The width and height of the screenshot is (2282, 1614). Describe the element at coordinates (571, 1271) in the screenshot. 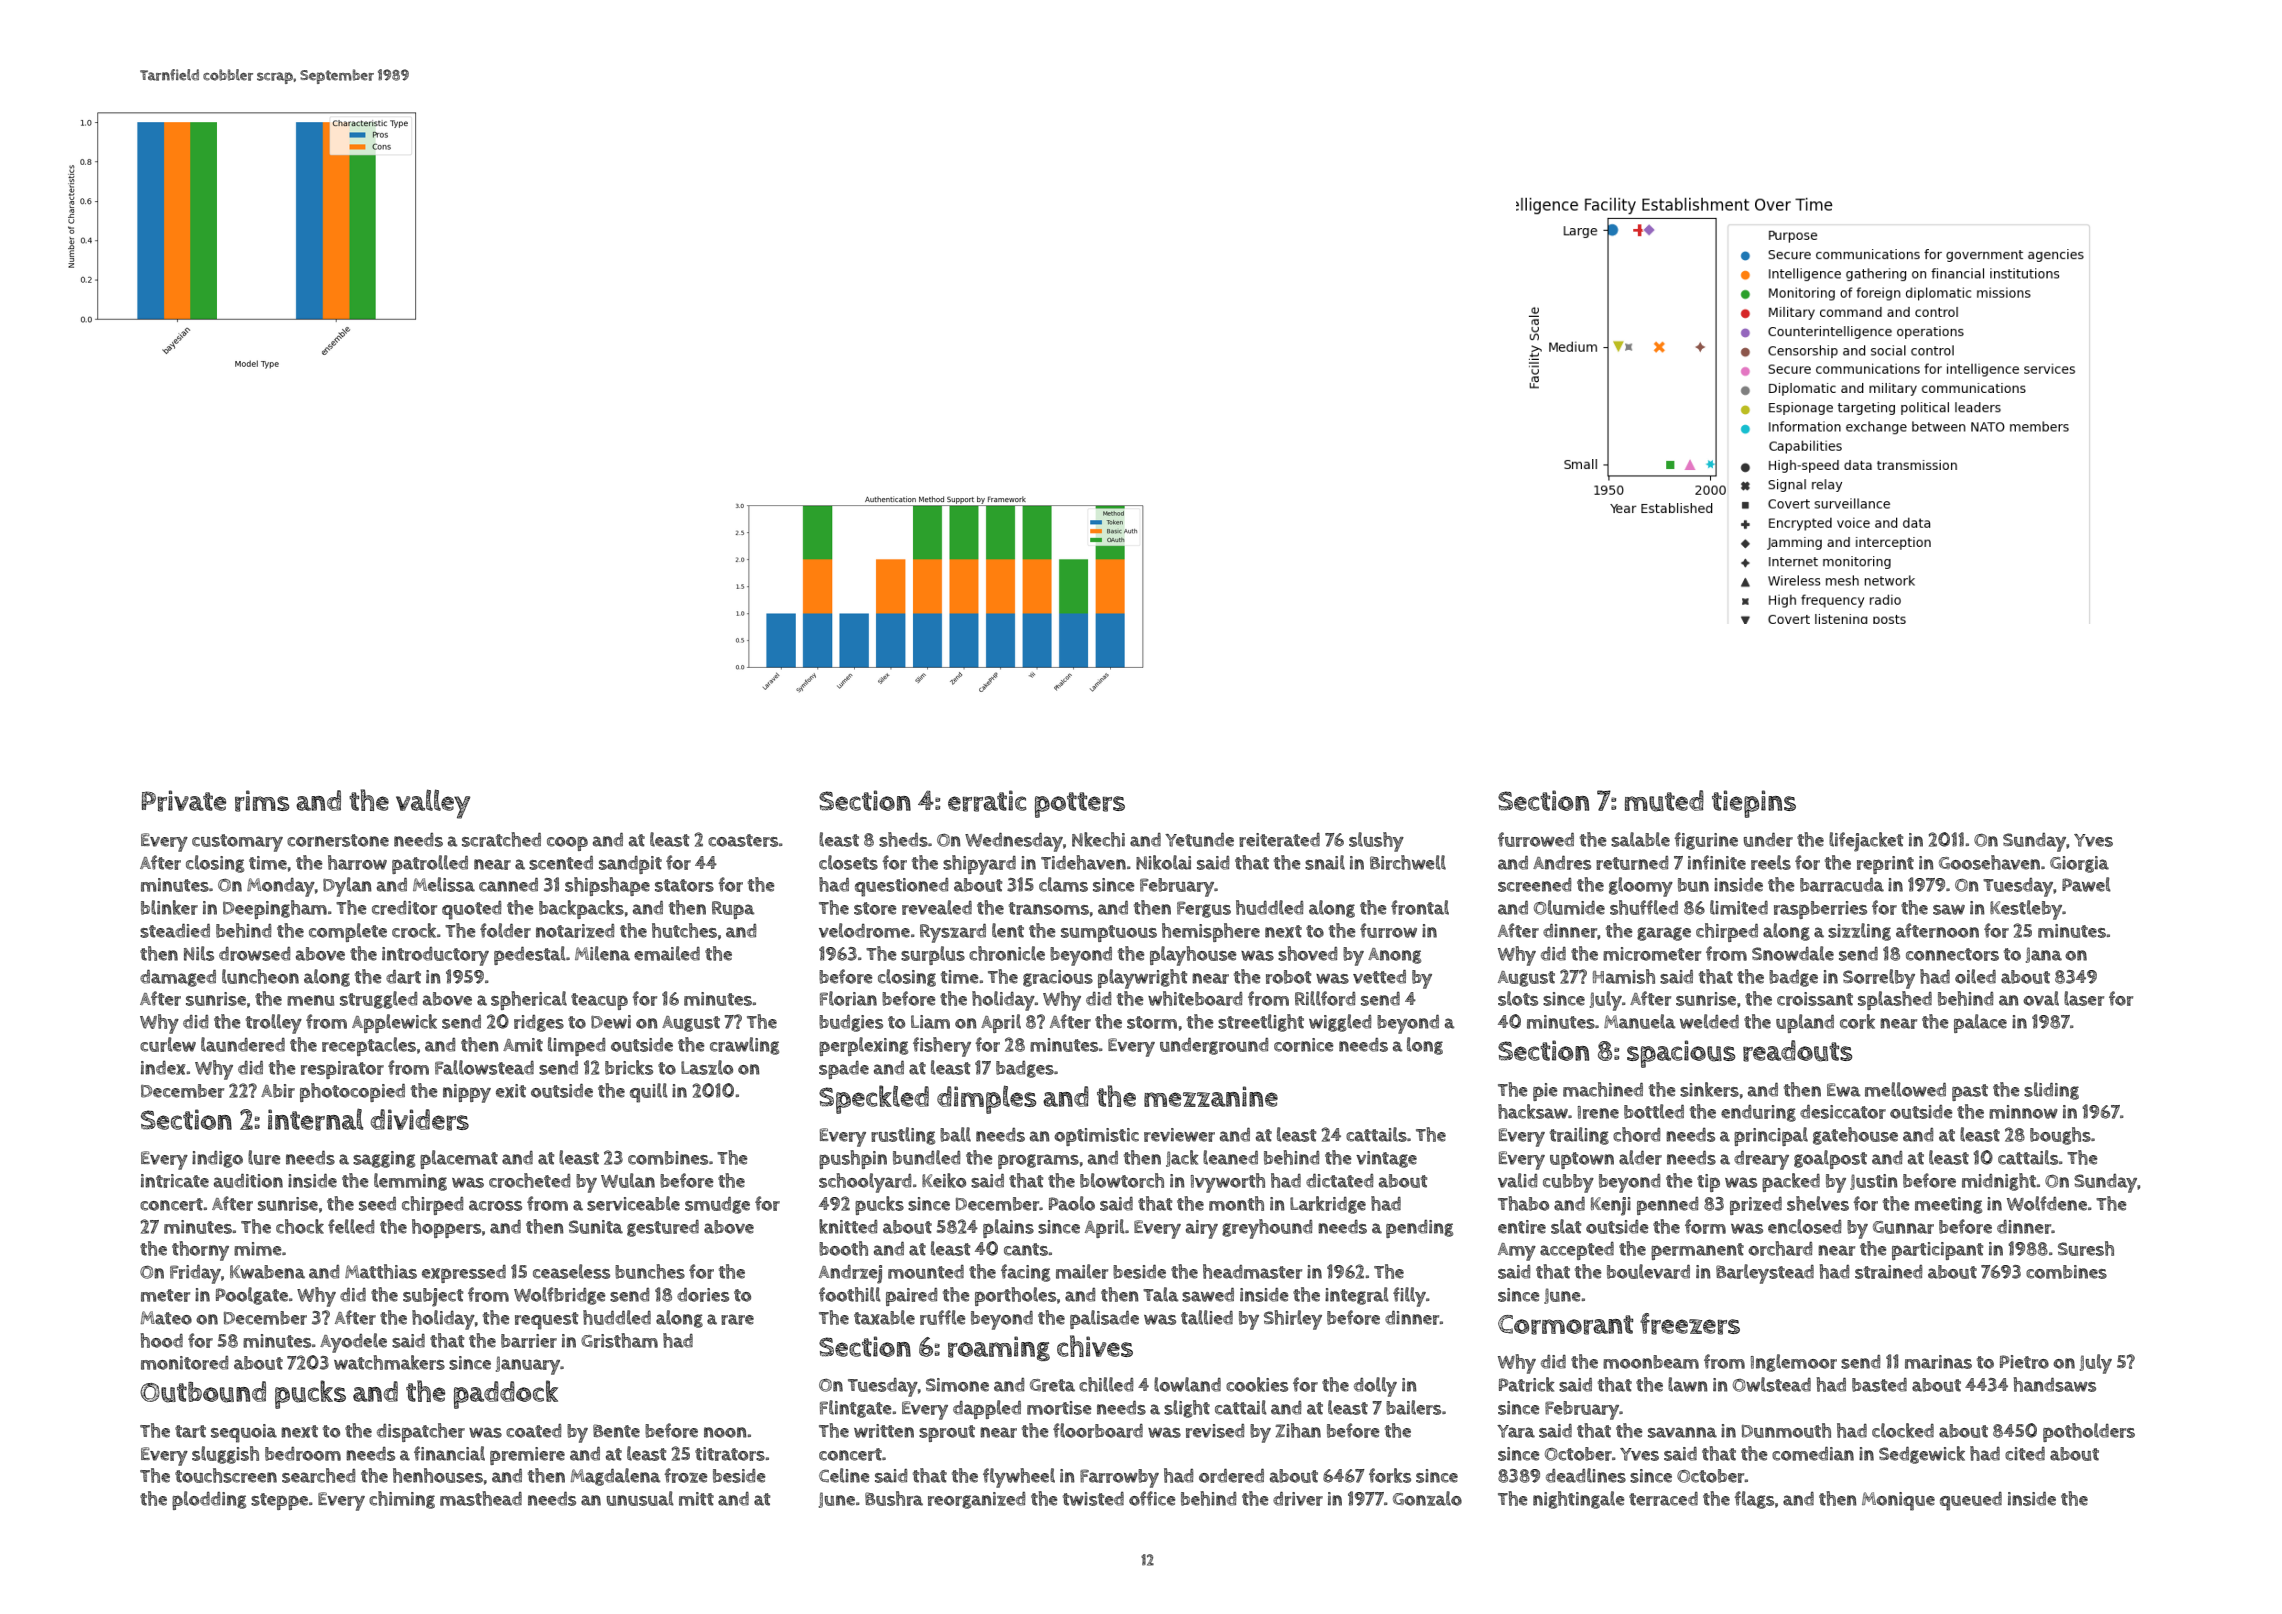

I see `ceaseless` at that location.
